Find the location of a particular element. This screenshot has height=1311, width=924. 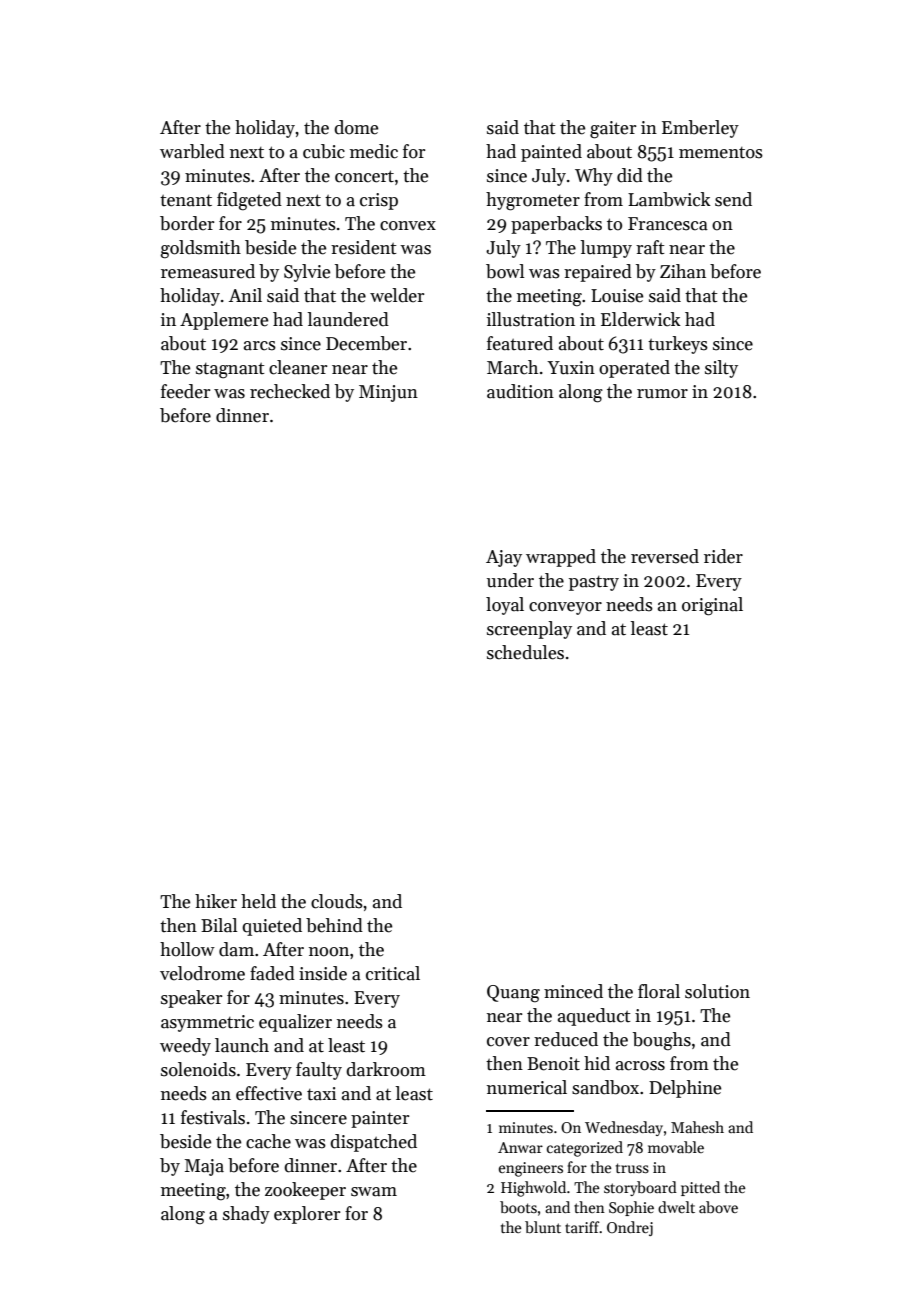

above is located at coordinates (718, 1207).
